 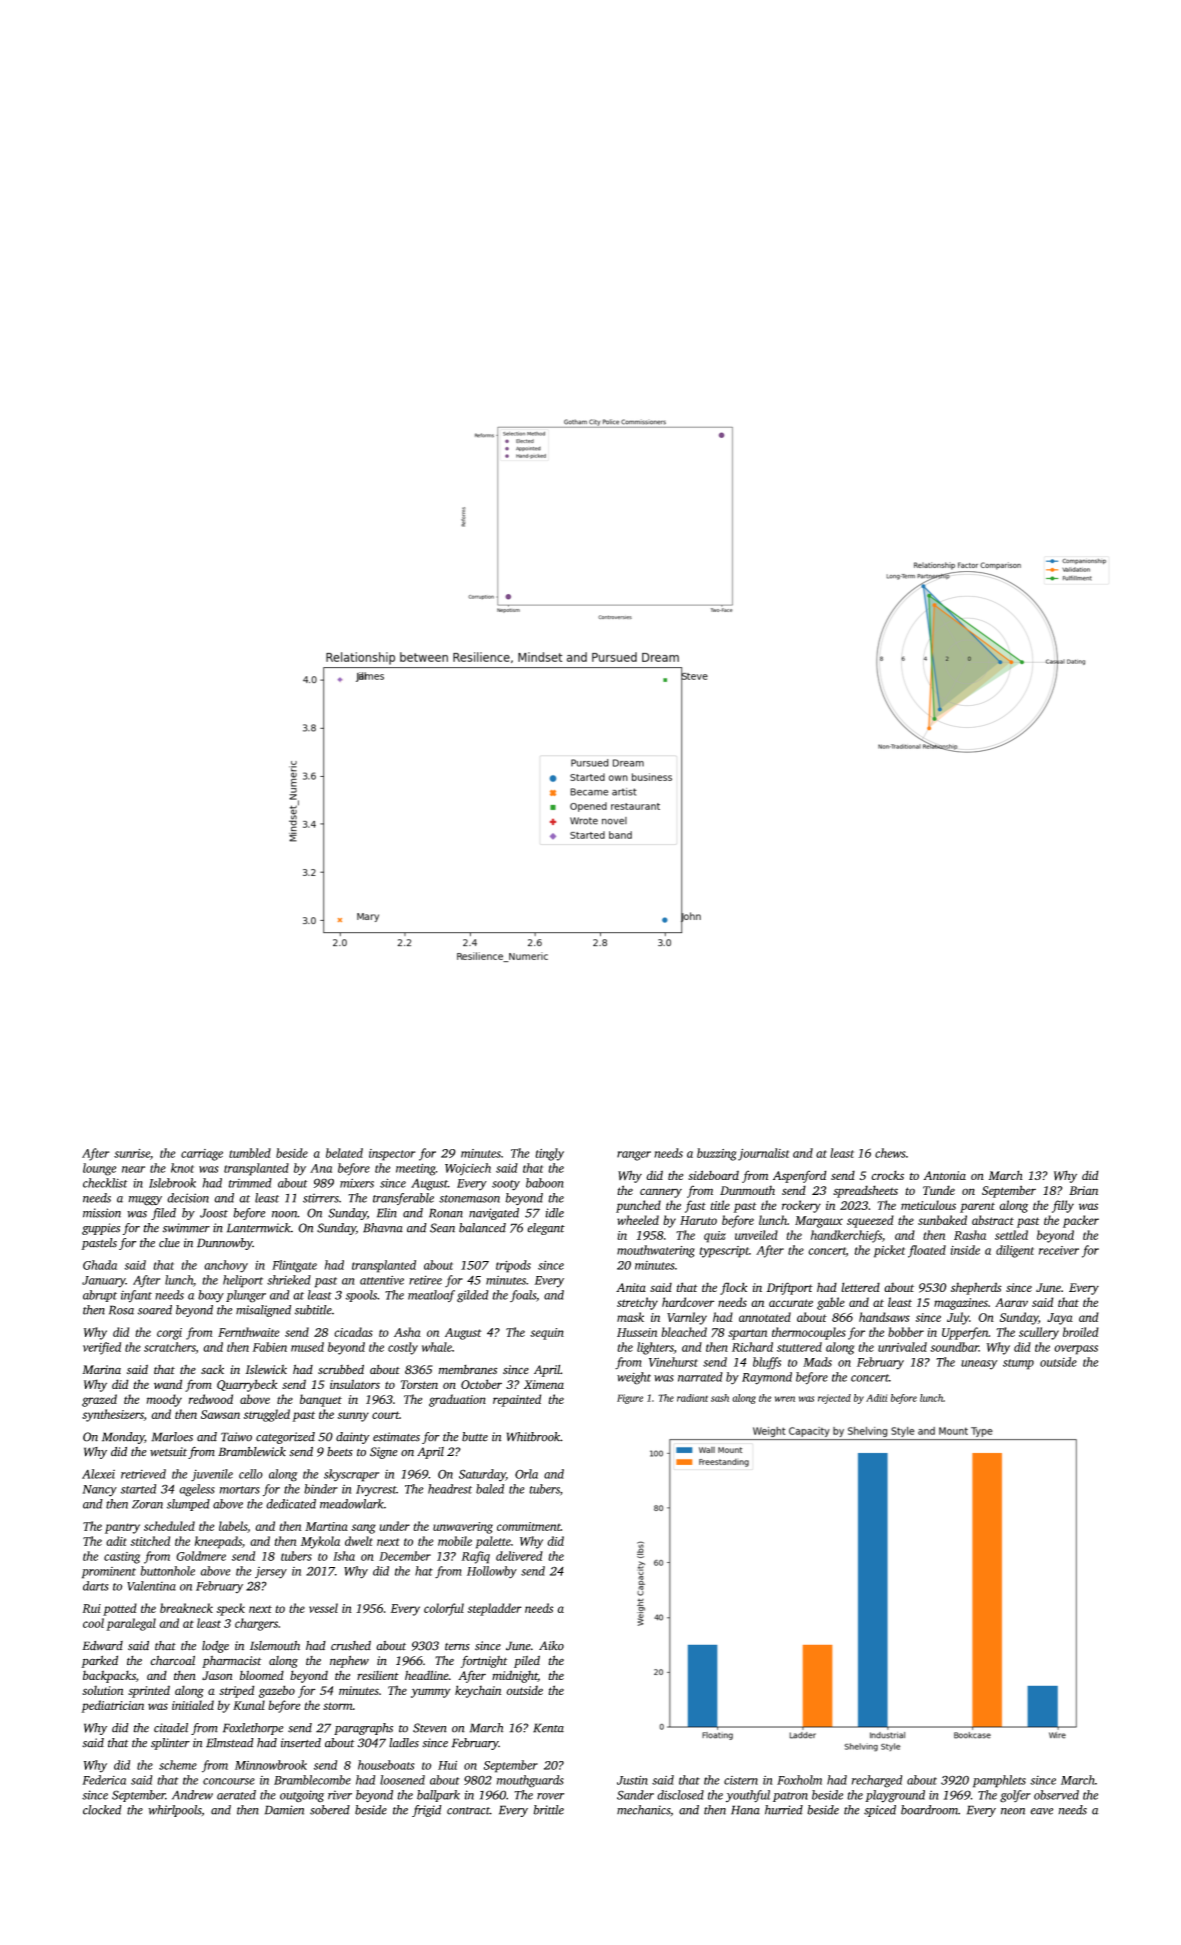 What do you see at coordinates (492, 1572) in the document?
I see `Hollowby` at bounding box center [492, 1572].
